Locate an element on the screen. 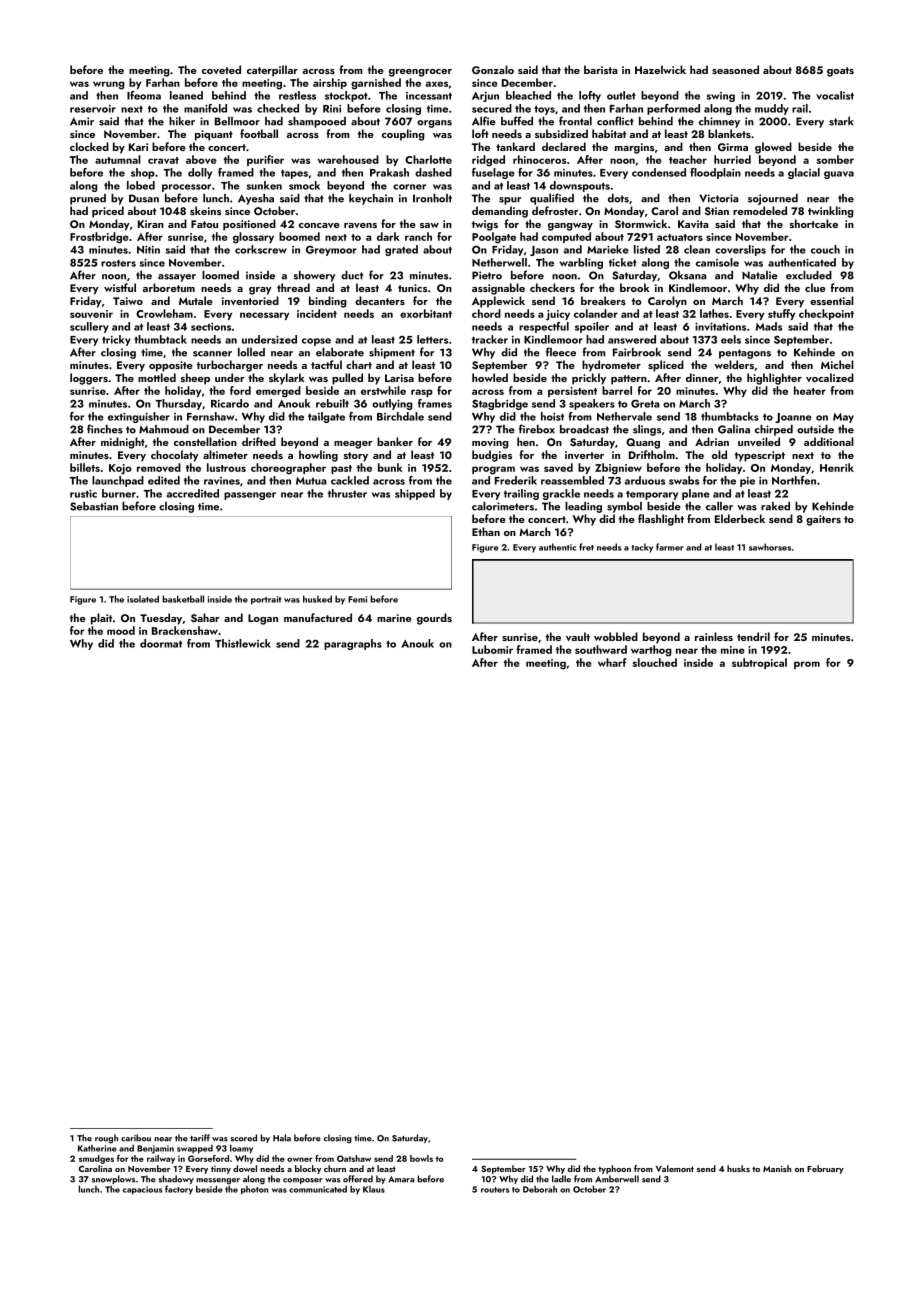 This screenshot has height=1308, width=924. wharf is located at coordinates (612, 662).
